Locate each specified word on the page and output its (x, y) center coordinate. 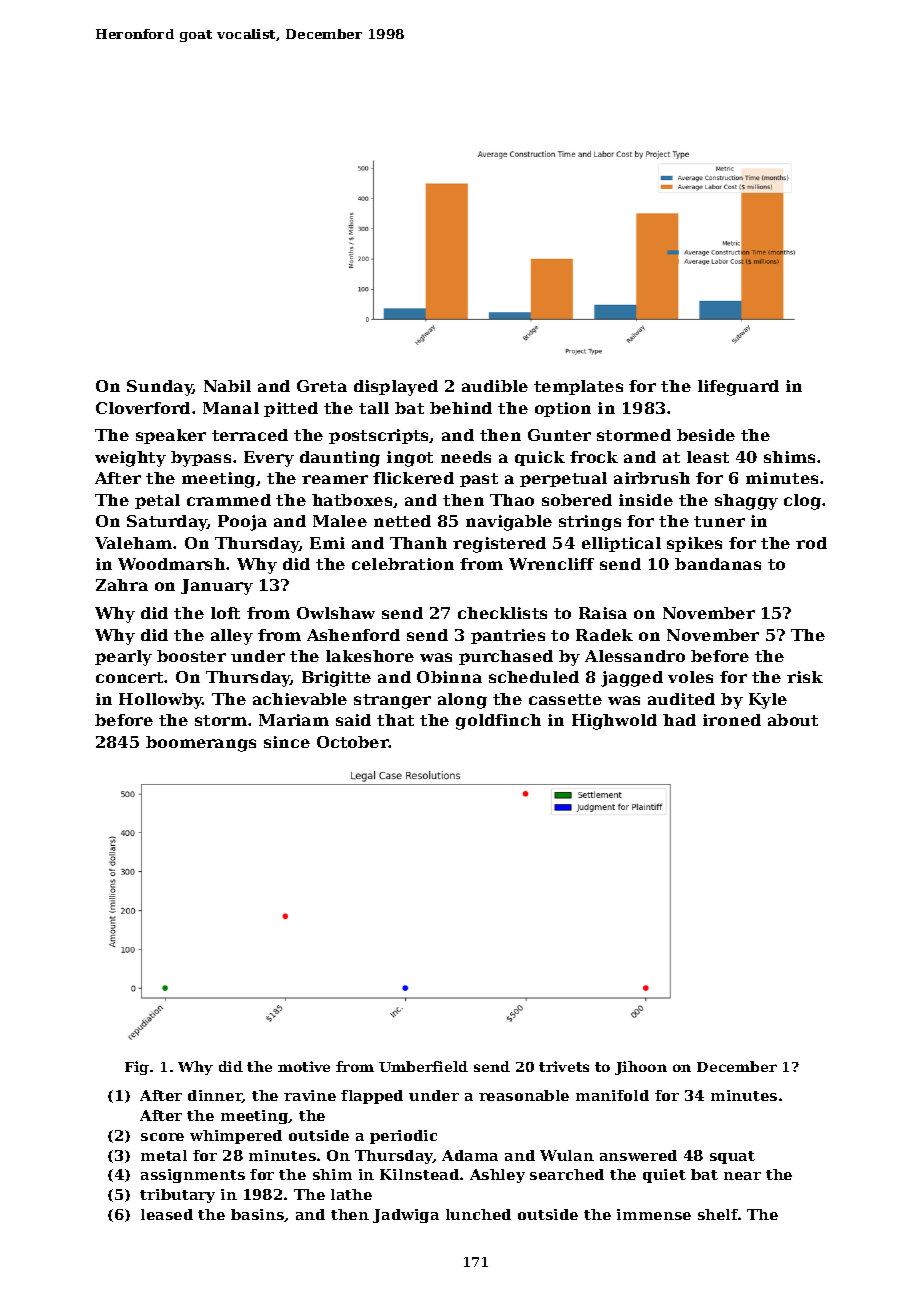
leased (167, 1214)
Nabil (227, 386)
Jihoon (641, 1068)
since (287, 742)
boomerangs (201, 744)
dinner (215, 1096)
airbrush (652, 478)
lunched (478, 1214)
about (793, 720)
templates (578, 387)
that (395, 720)
